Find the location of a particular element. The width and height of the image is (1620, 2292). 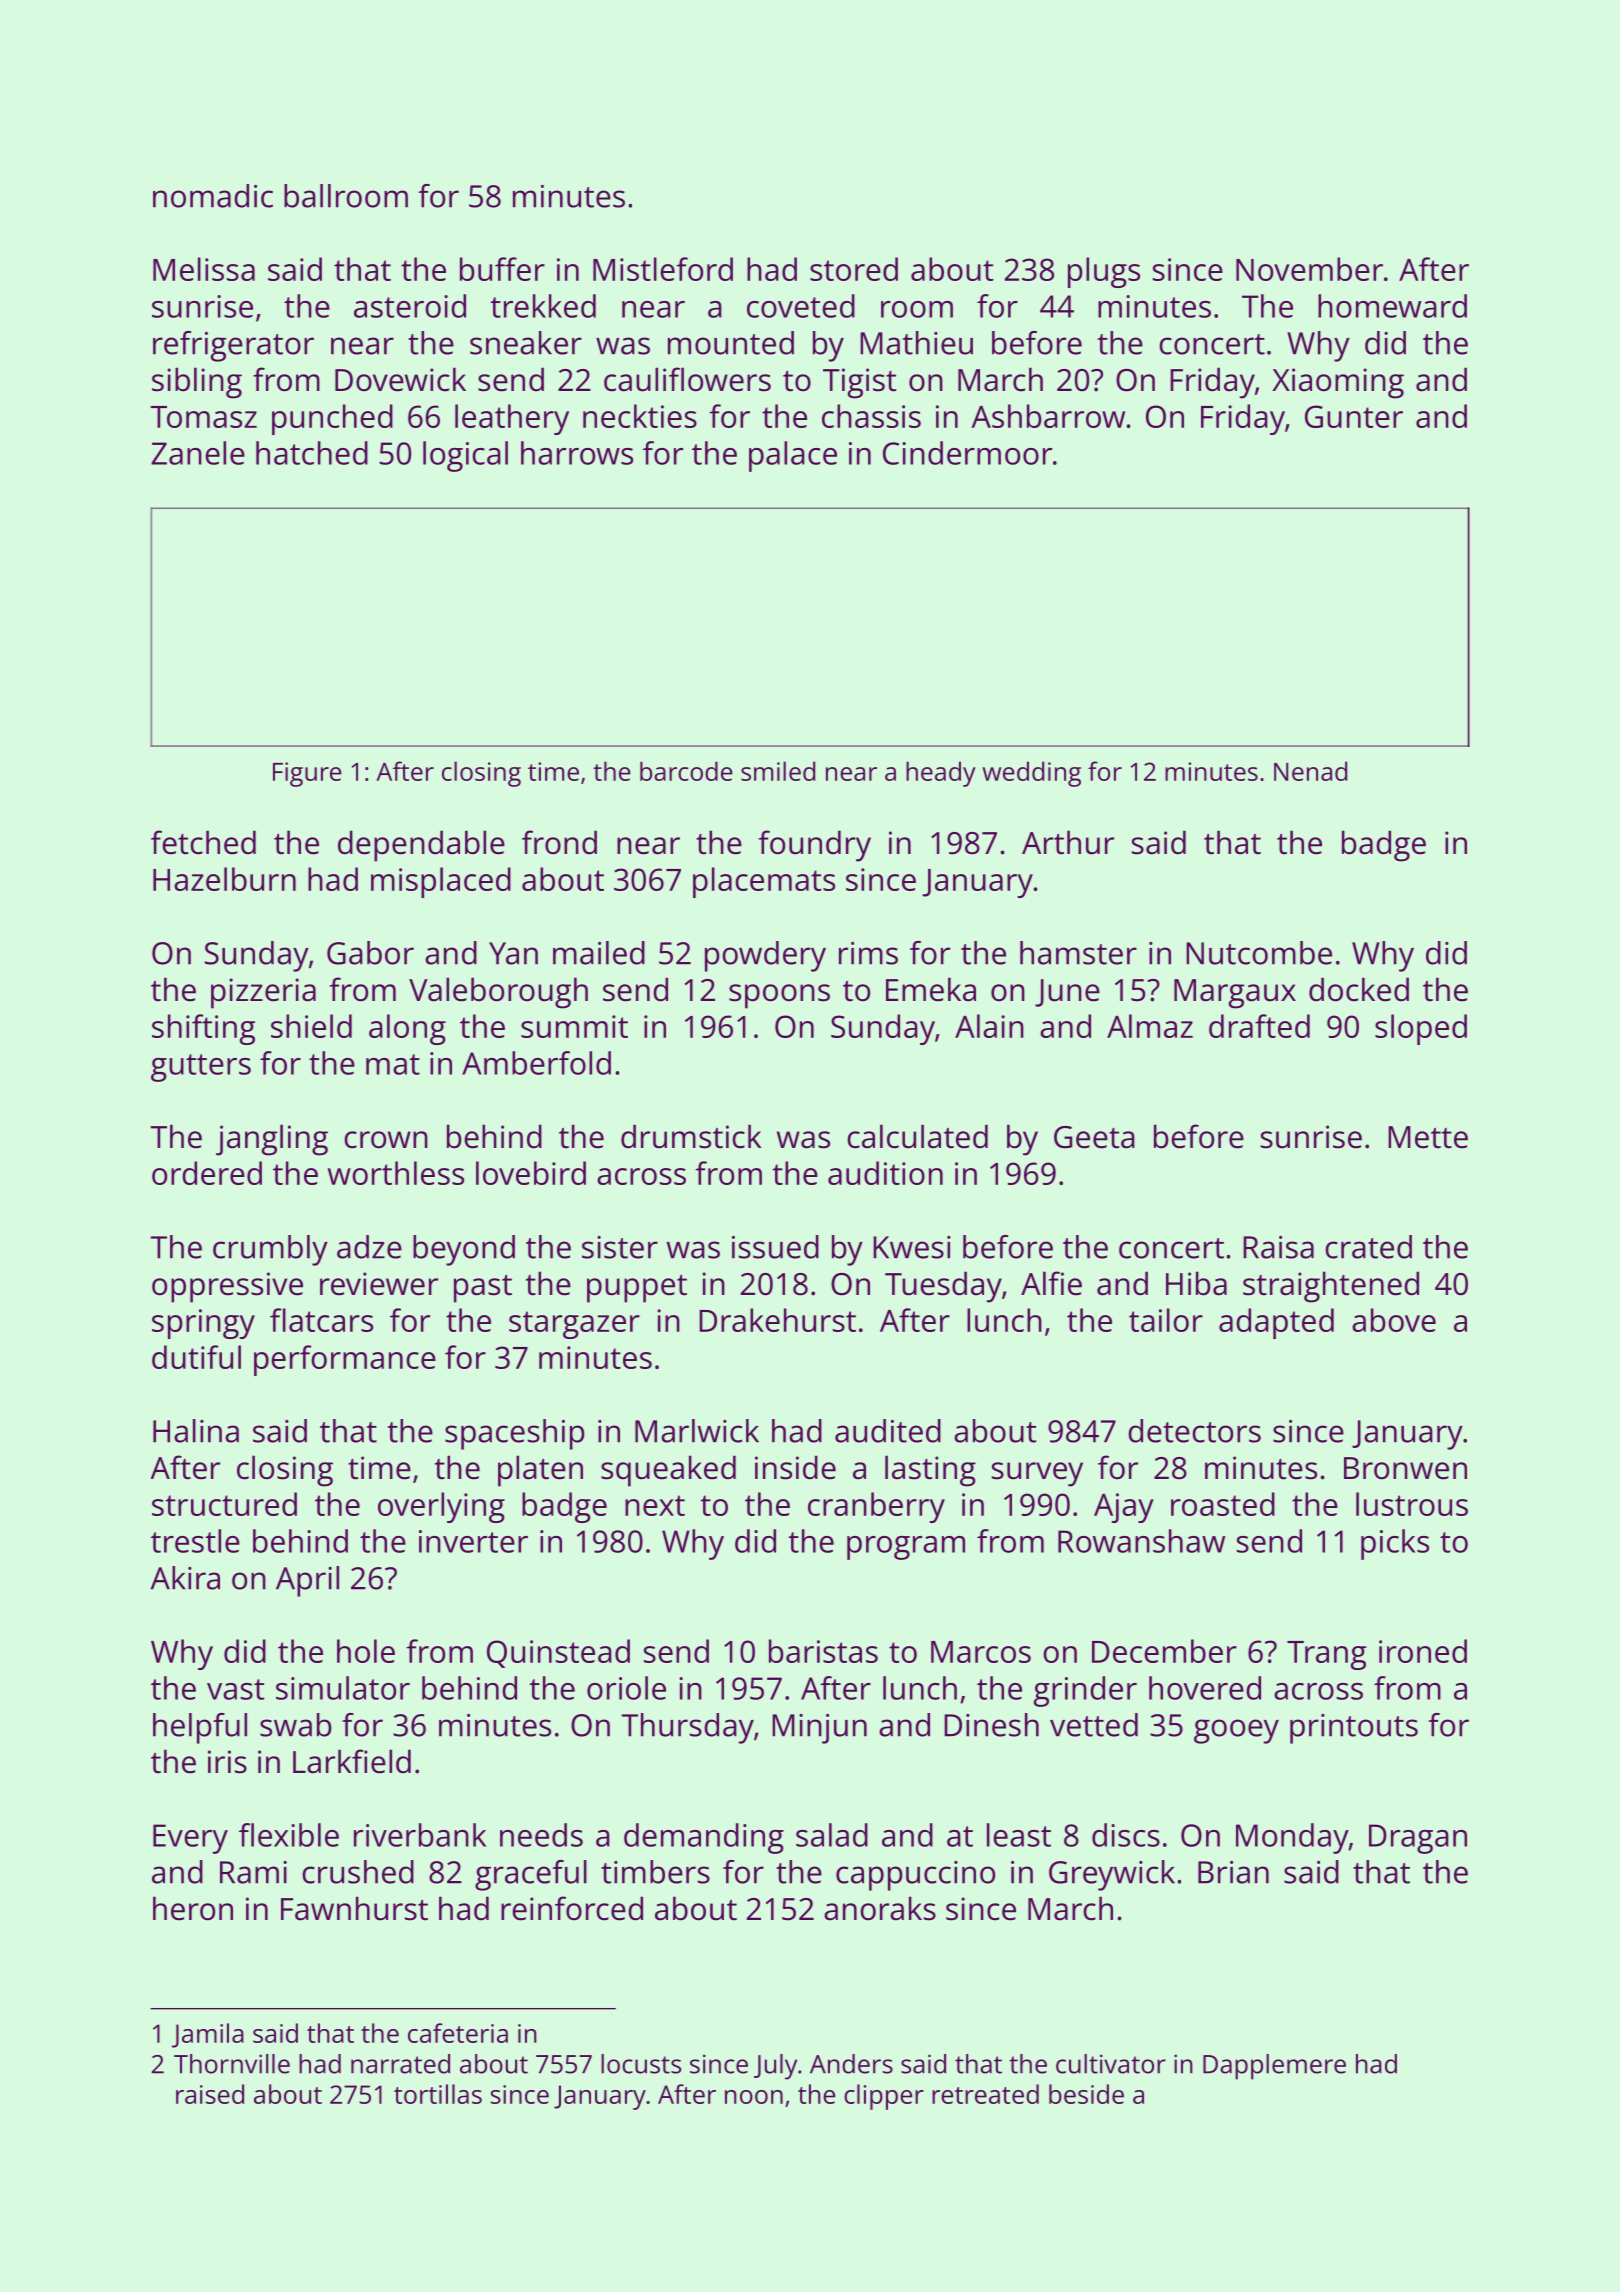

anoraks is located at coordinates (880, 1908).
